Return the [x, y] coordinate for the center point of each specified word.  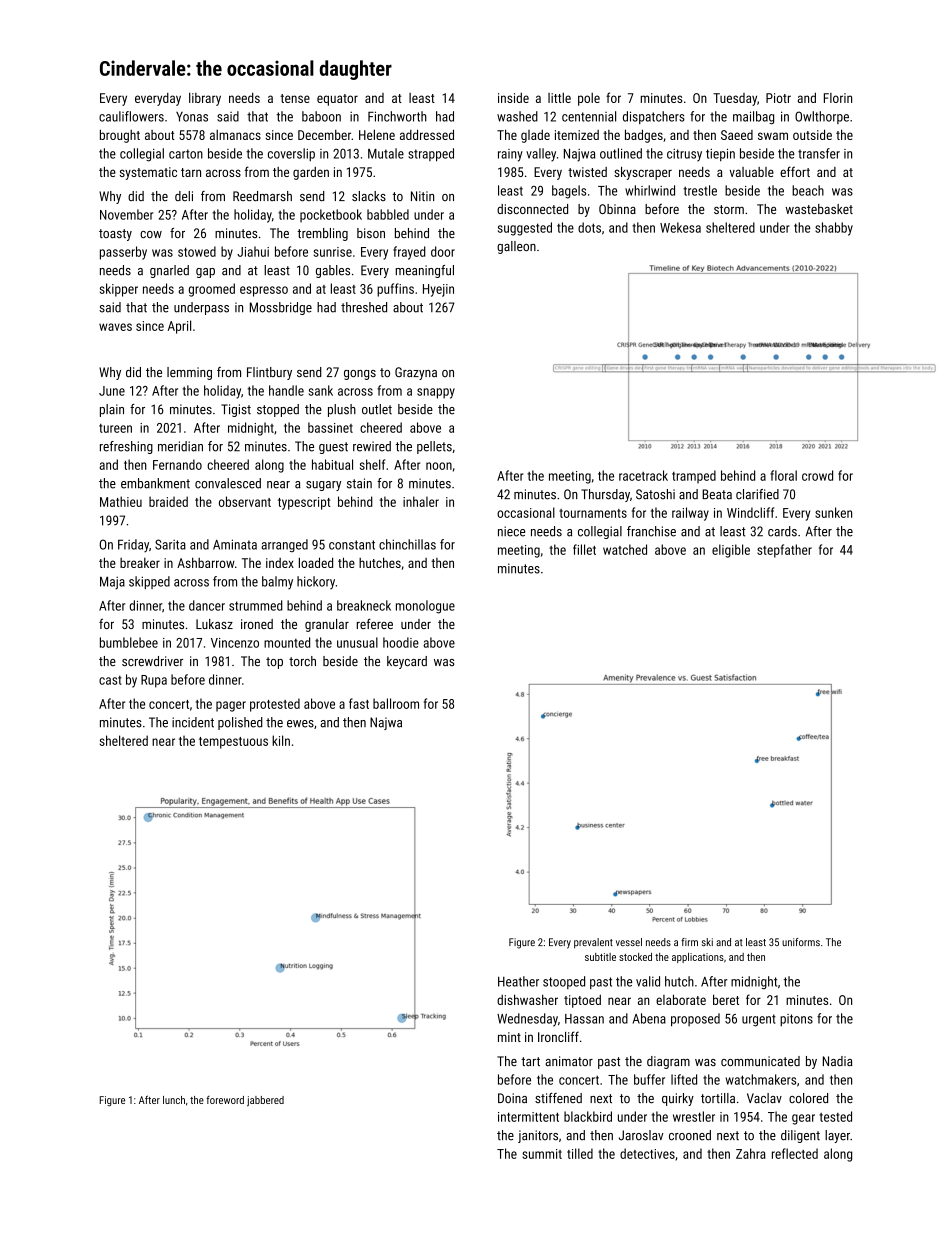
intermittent [528, 1117]
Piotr [778, 98]
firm [689, 942]
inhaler [421, 501]
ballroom [396, 703]
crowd [817, 475]
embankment [155, 483]
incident [193, 722]
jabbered [265, 1101]
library [205, 99]
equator [337, 100]
